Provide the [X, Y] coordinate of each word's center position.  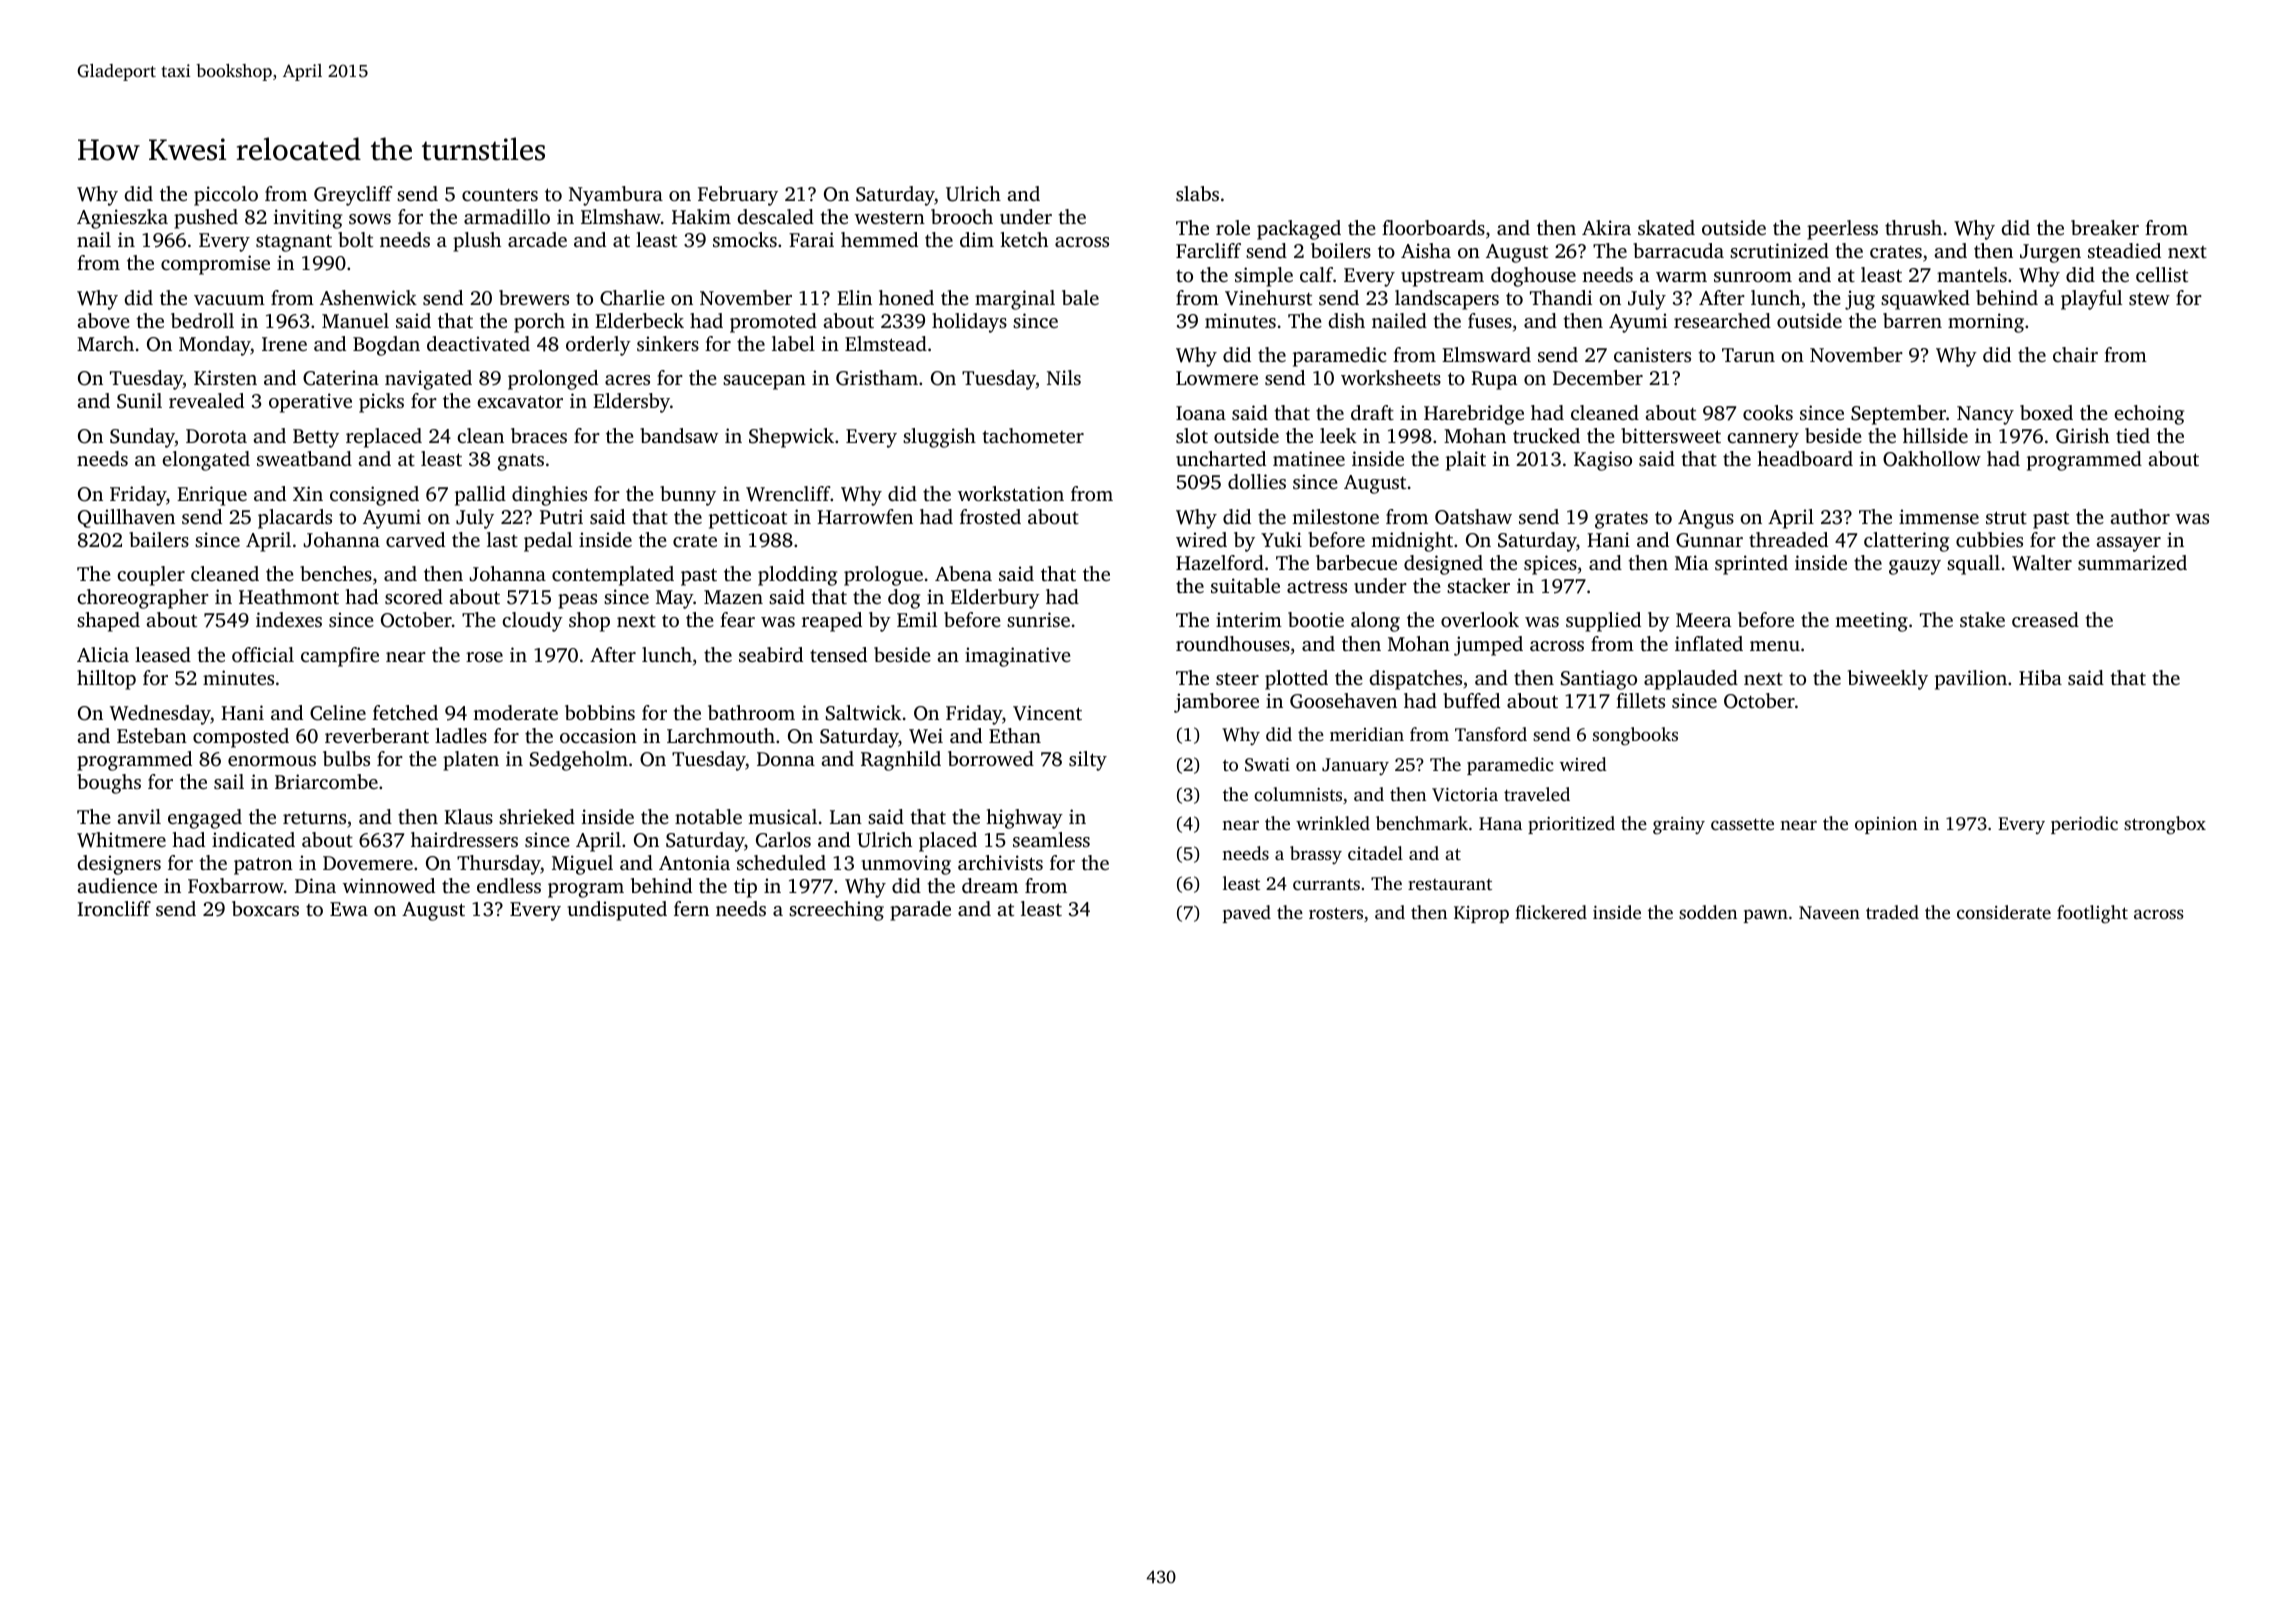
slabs [1197, 193]
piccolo [226, 196]
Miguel [582, 865]
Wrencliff [788, 494]
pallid [480, 496]
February [738, 196]
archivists [1000, 862]
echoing [2149, 415]
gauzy [1915, 567]
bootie [1316, 619]
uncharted [1221, 458]
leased [163, 654]
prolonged [553, 380]
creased [2045, 619]
